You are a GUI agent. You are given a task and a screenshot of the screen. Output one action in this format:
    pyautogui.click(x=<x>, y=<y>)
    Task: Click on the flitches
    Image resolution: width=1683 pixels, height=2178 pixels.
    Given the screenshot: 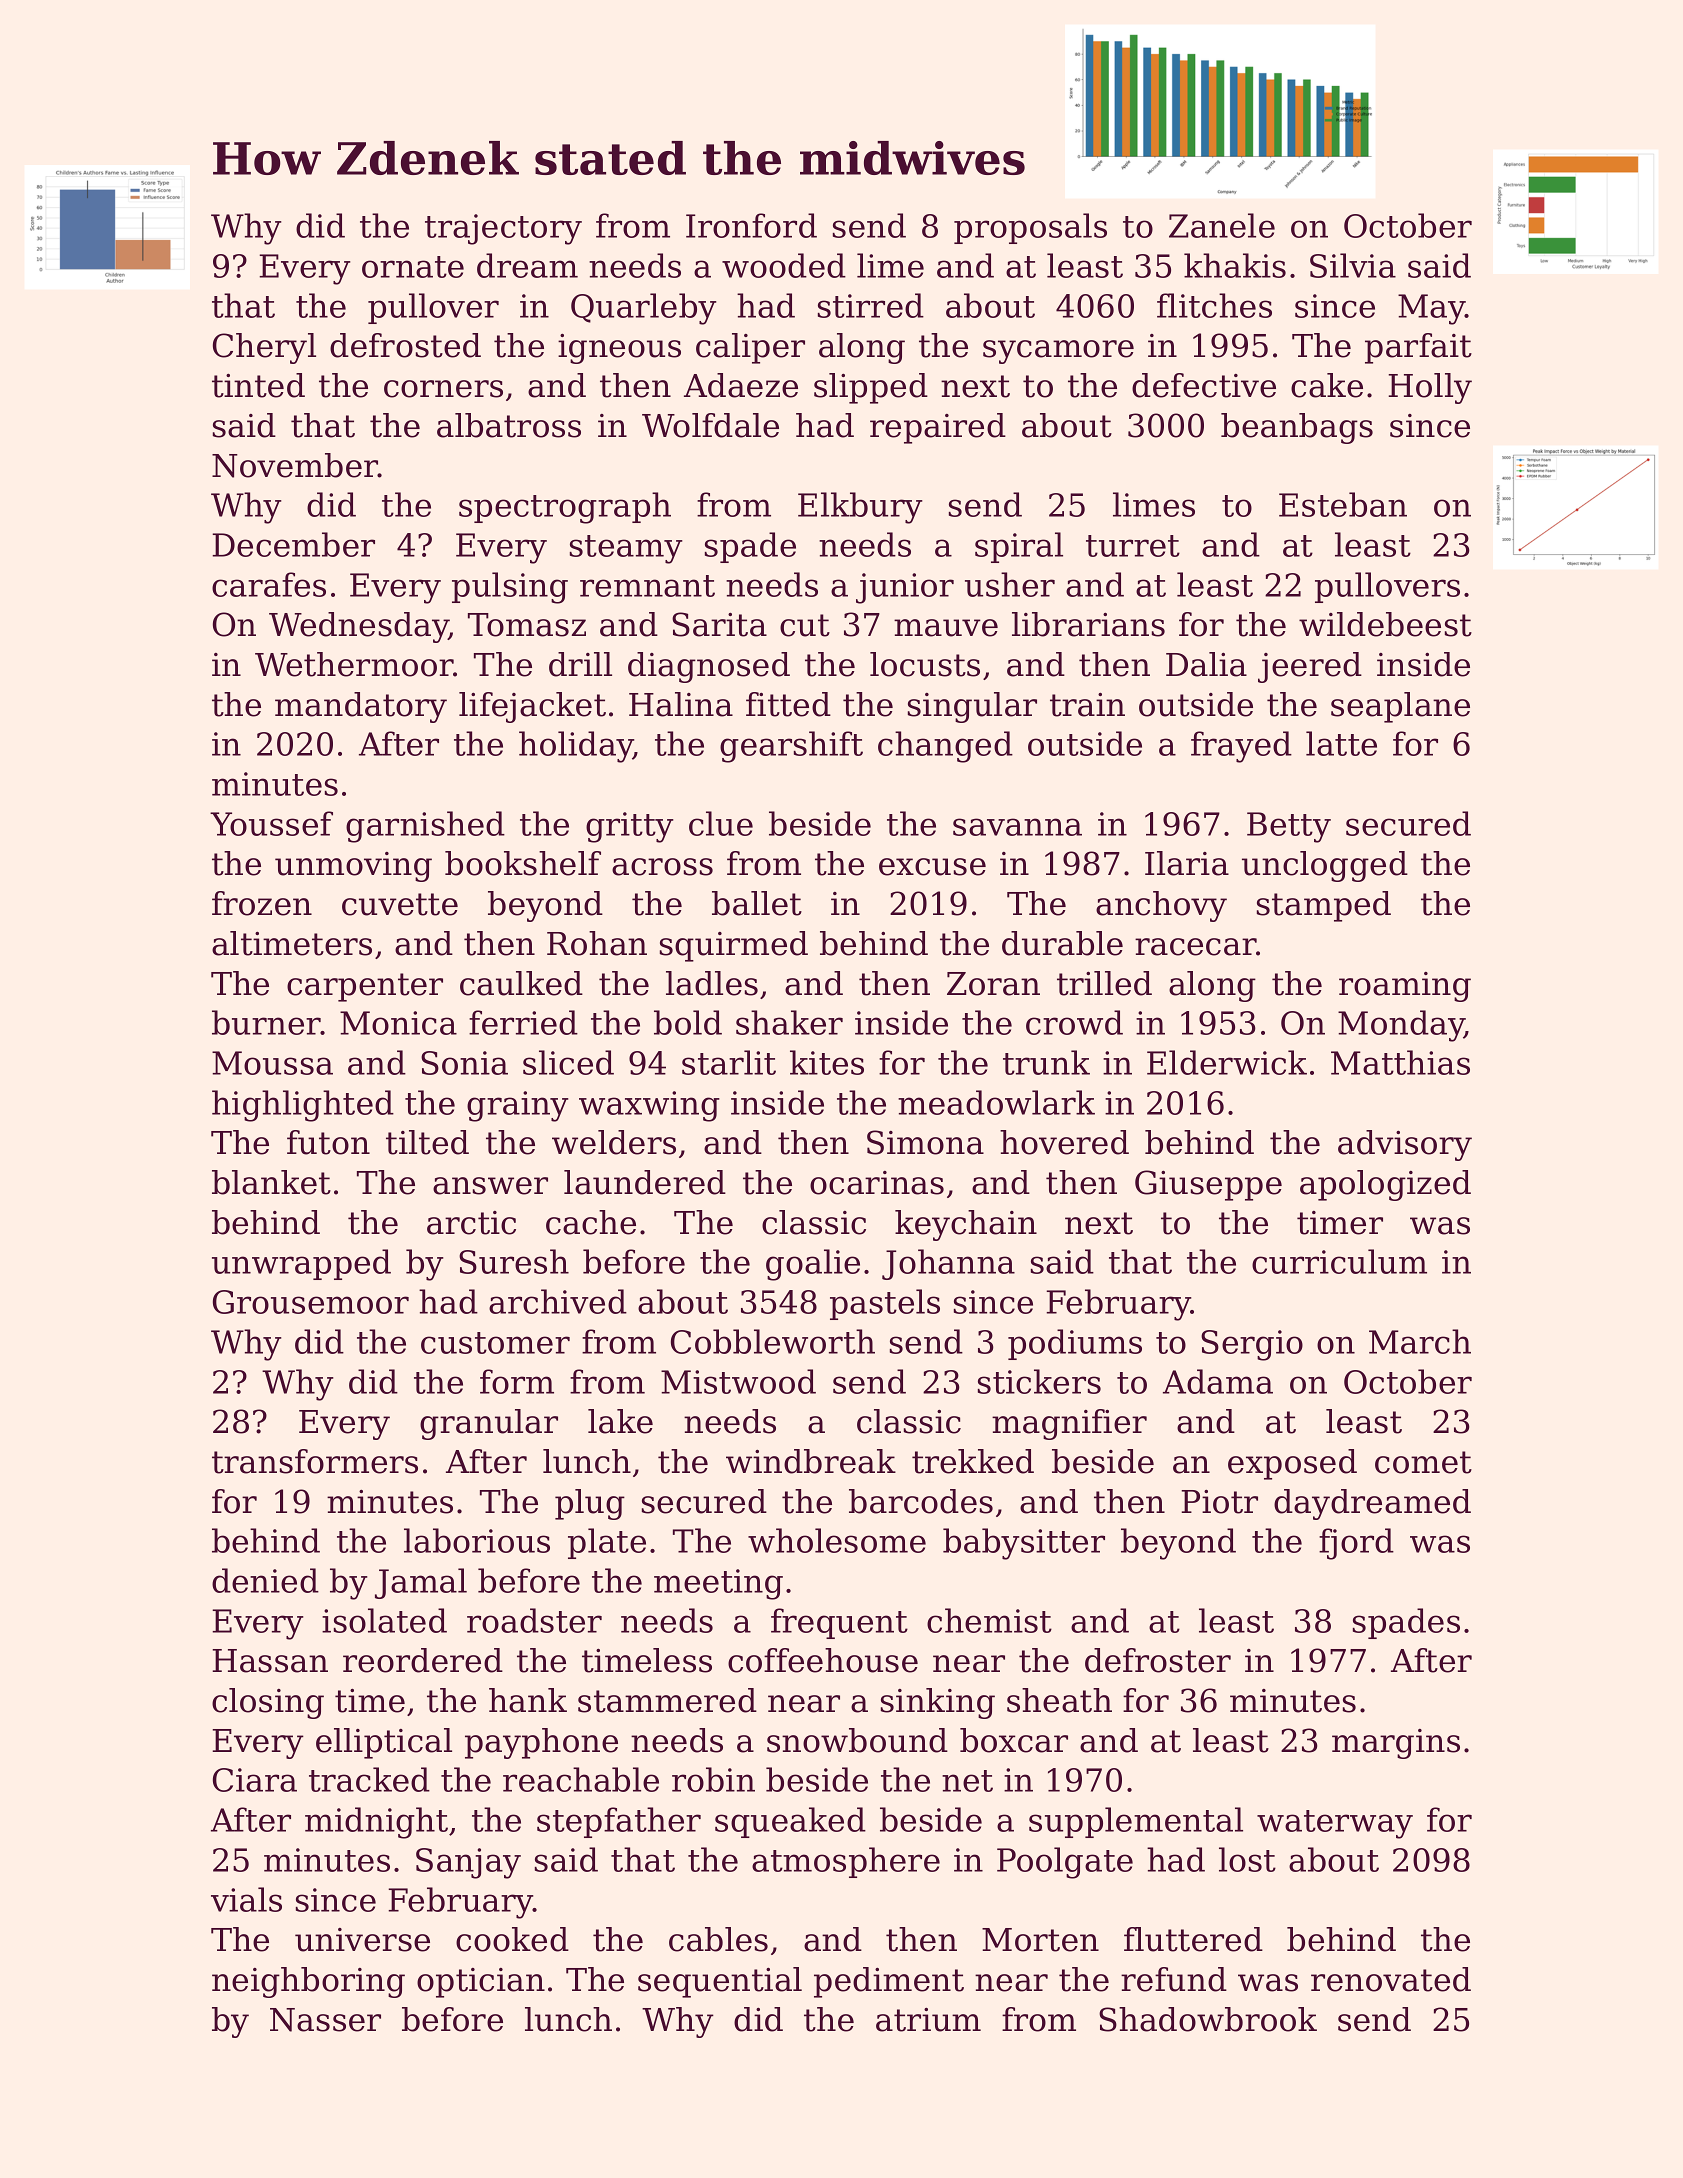 What is the action you would take?
    pyautogui.click(x=1214, y=305)
